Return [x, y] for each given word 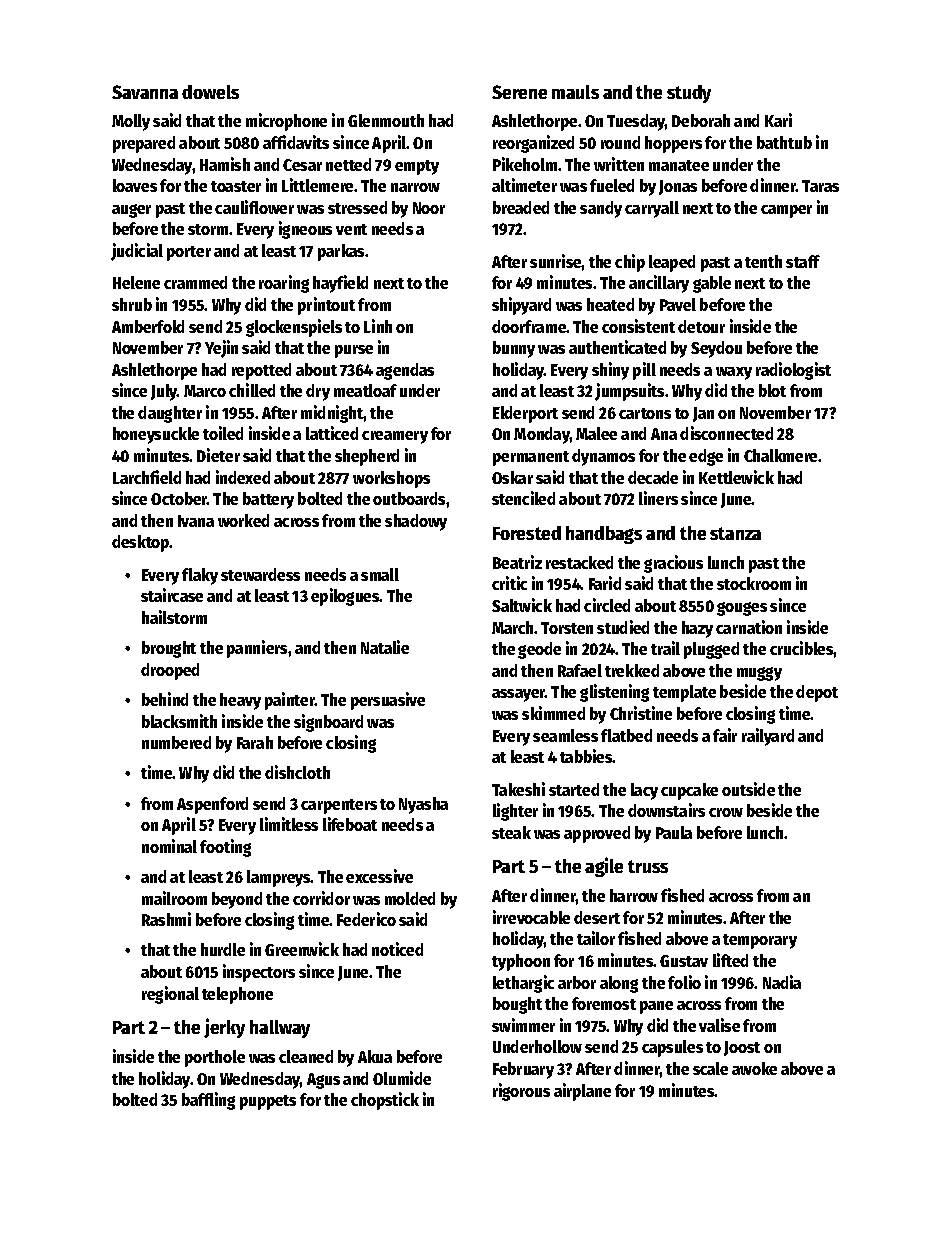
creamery [395, 437]
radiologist [793, 371]
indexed [243, 477]
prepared [144, 144]
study [689, 94]
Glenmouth [386, 120]
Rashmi [166, 919]
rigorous [521, 1092]
